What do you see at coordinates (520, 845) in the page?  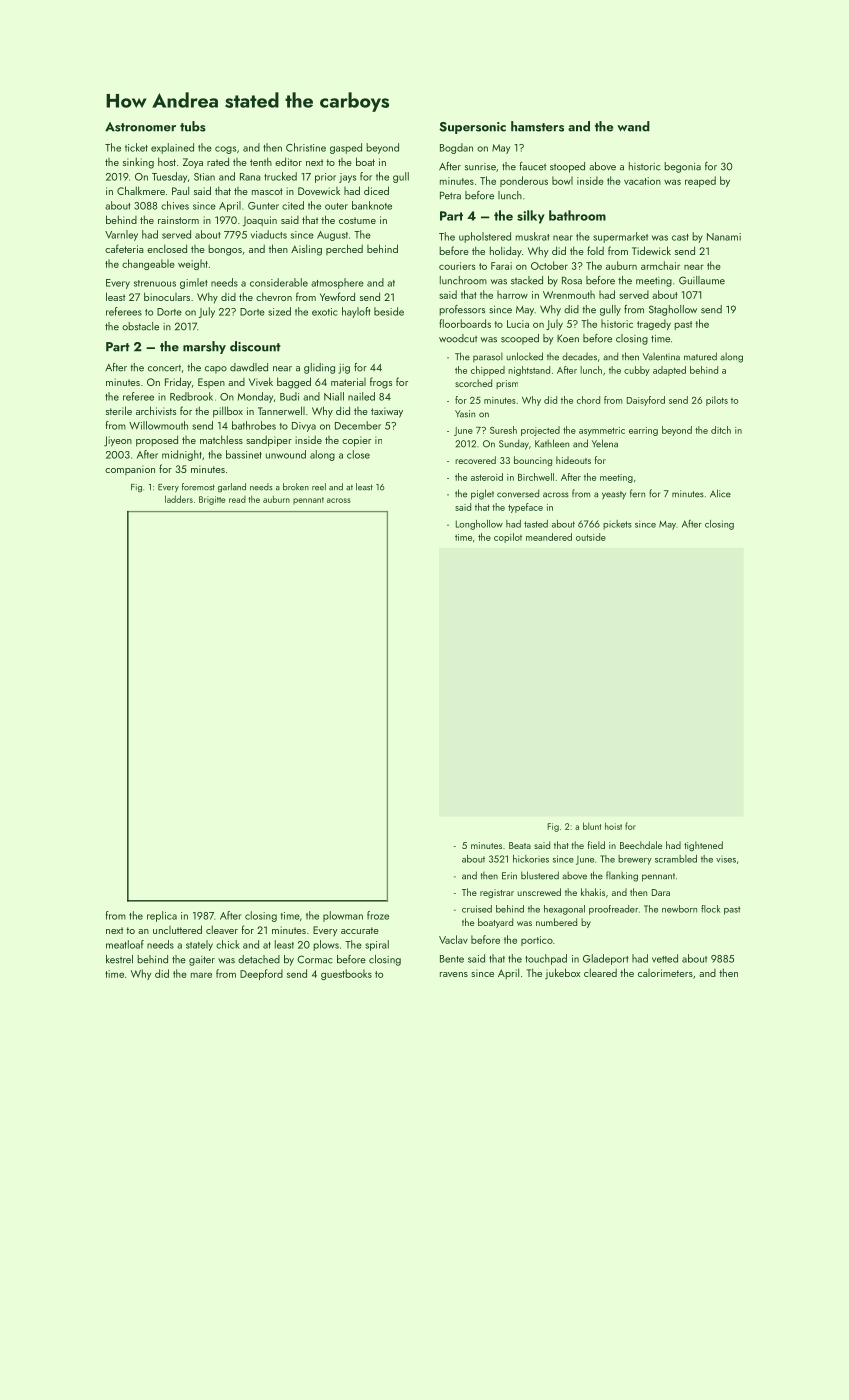 I see `Beata` at bounding box center [520, 845].
